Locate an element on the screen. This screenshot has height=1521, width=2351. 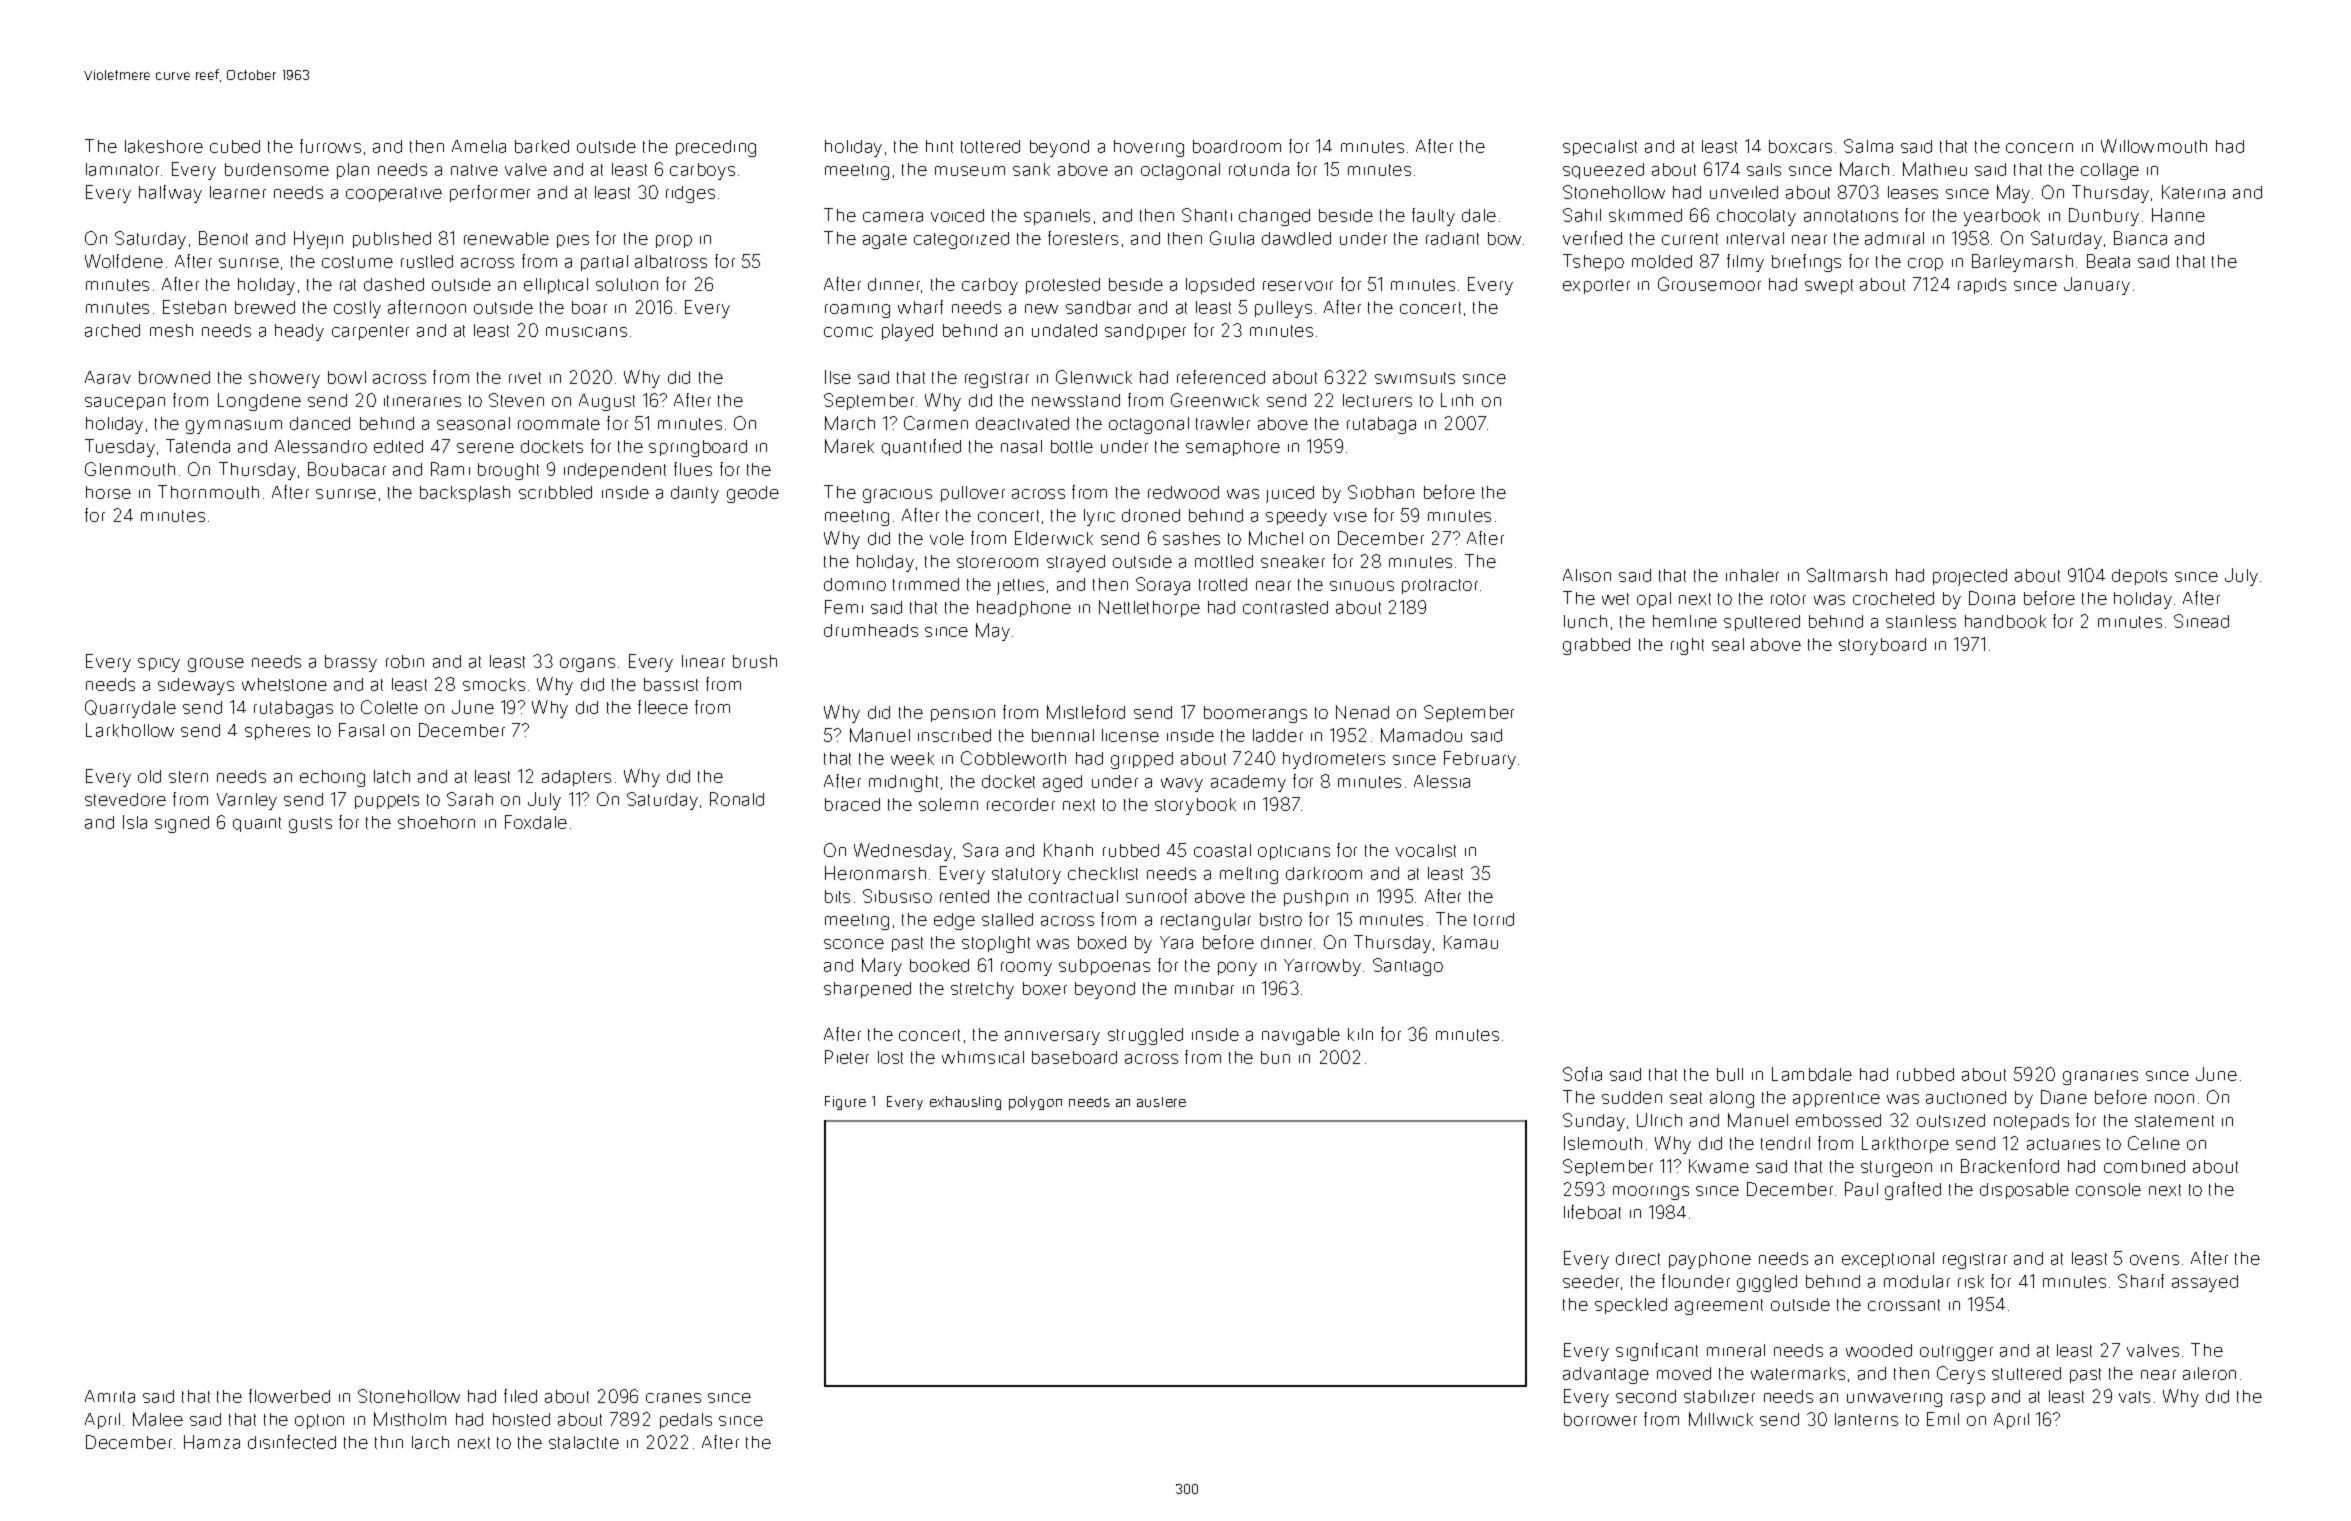
vocalist is located at coordinates (1426, 850).
